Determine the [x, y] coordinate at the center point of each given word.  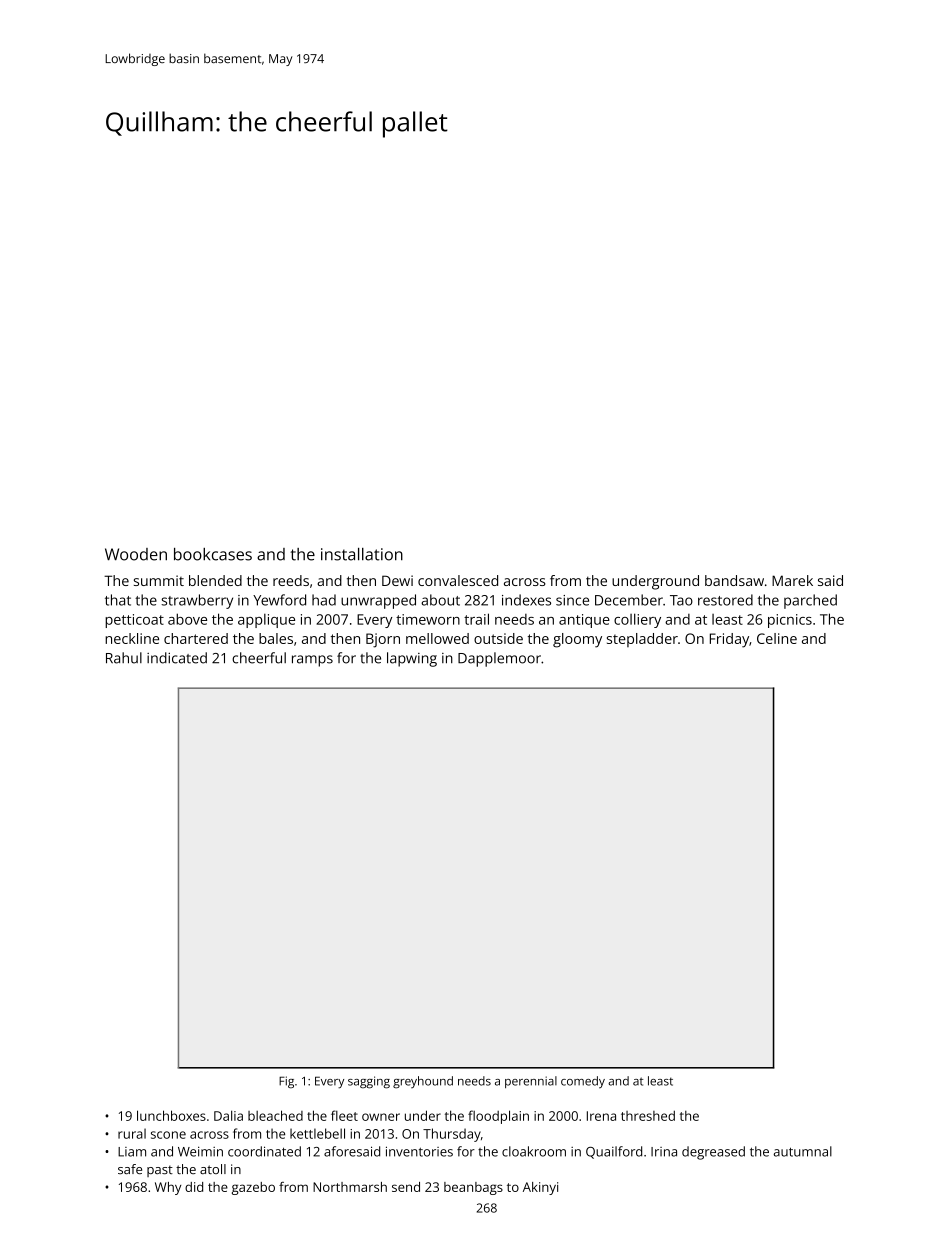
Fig [286, 1082]
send [406, 1187]
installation [362, 554]
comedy [583, 1082]
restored [725, 600]
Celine [777, 638]
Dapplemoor [499, 659]
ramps [312, 661]
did [194, 1187]
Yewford [279, 600]
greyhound [423, 1082]
